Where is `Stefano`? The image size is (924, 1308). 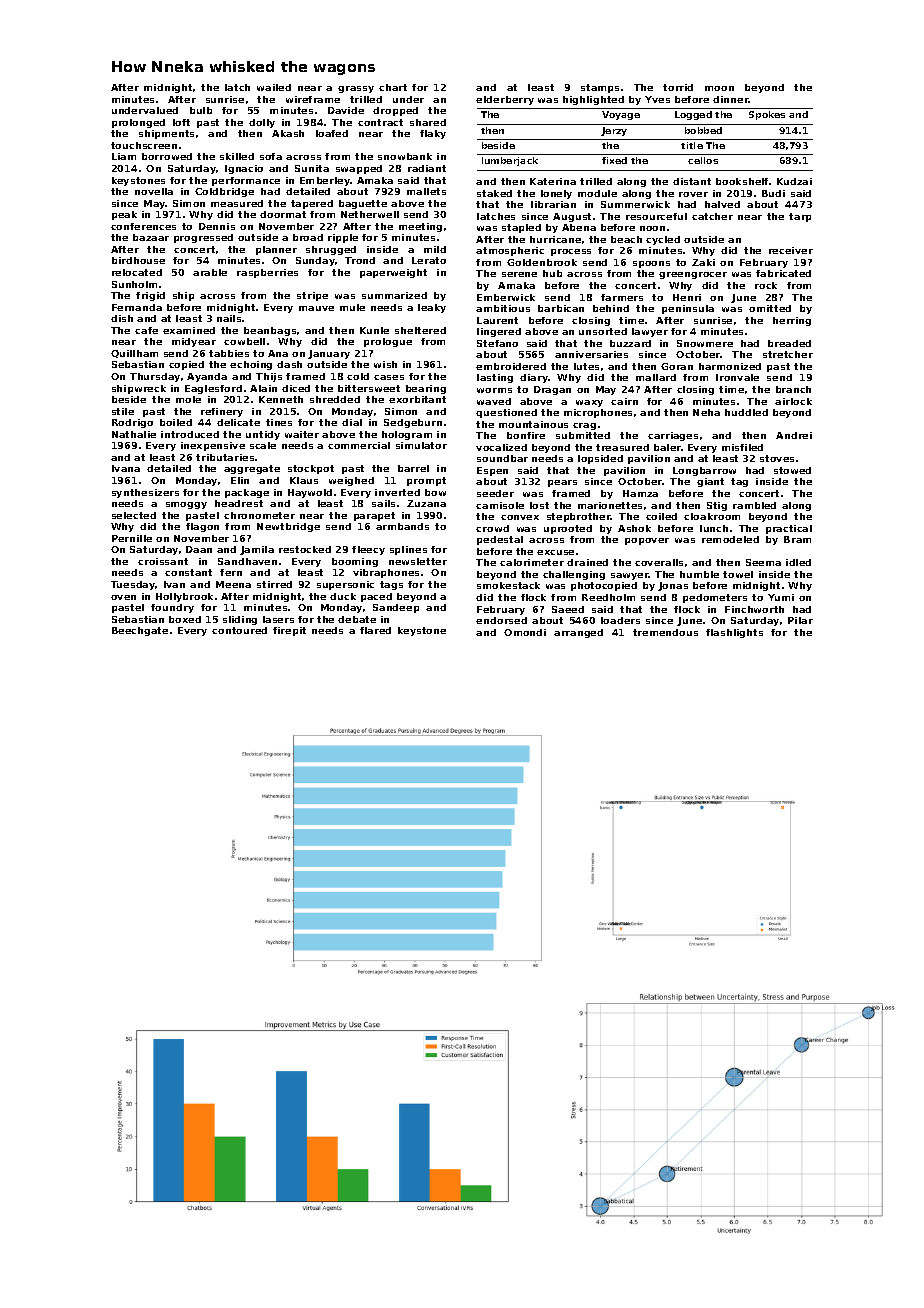
Stefano is located at coordinates (497, 343).
